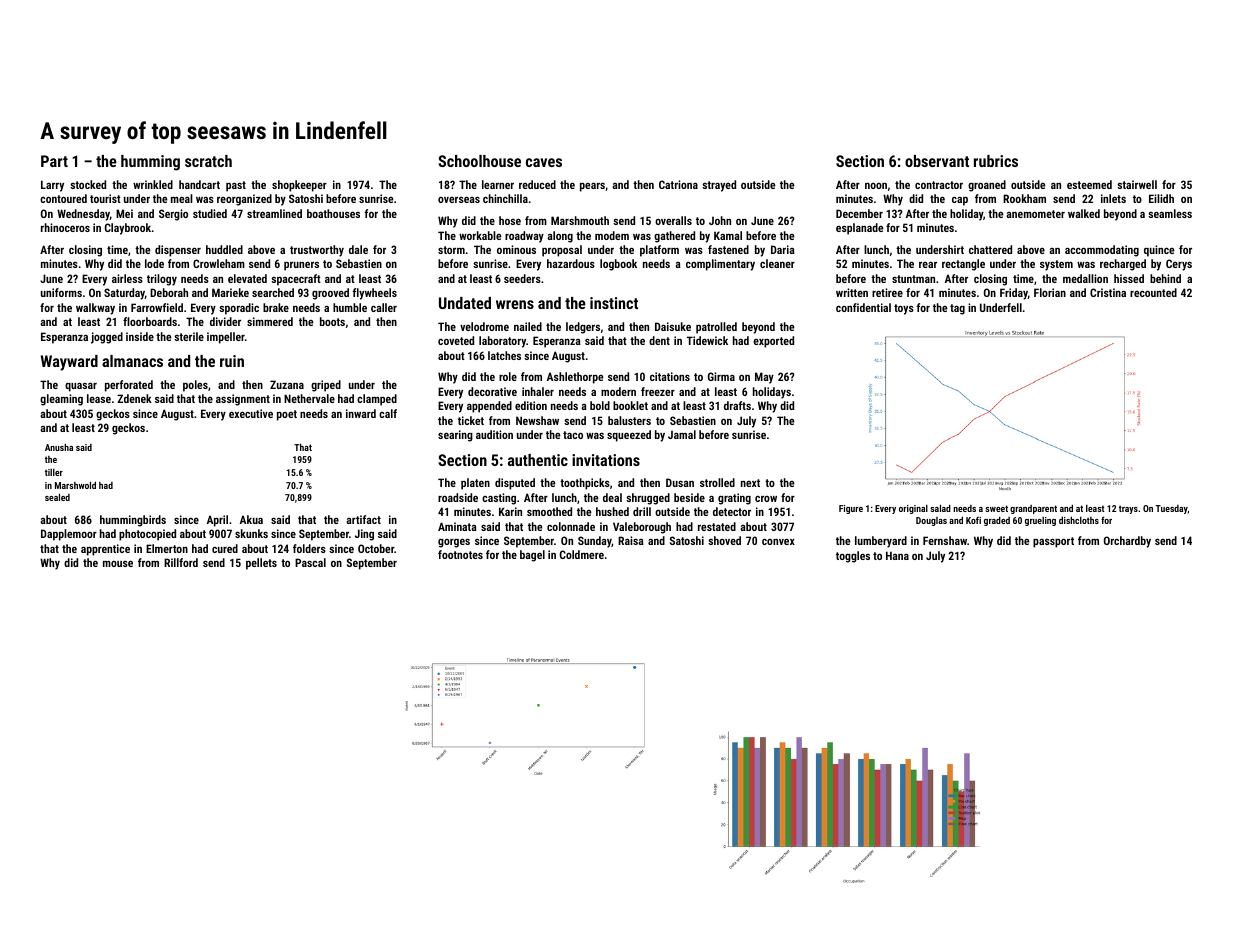 The height and width of the image is (952, 1233). I want to click on photocopied, so click(147, 535).
